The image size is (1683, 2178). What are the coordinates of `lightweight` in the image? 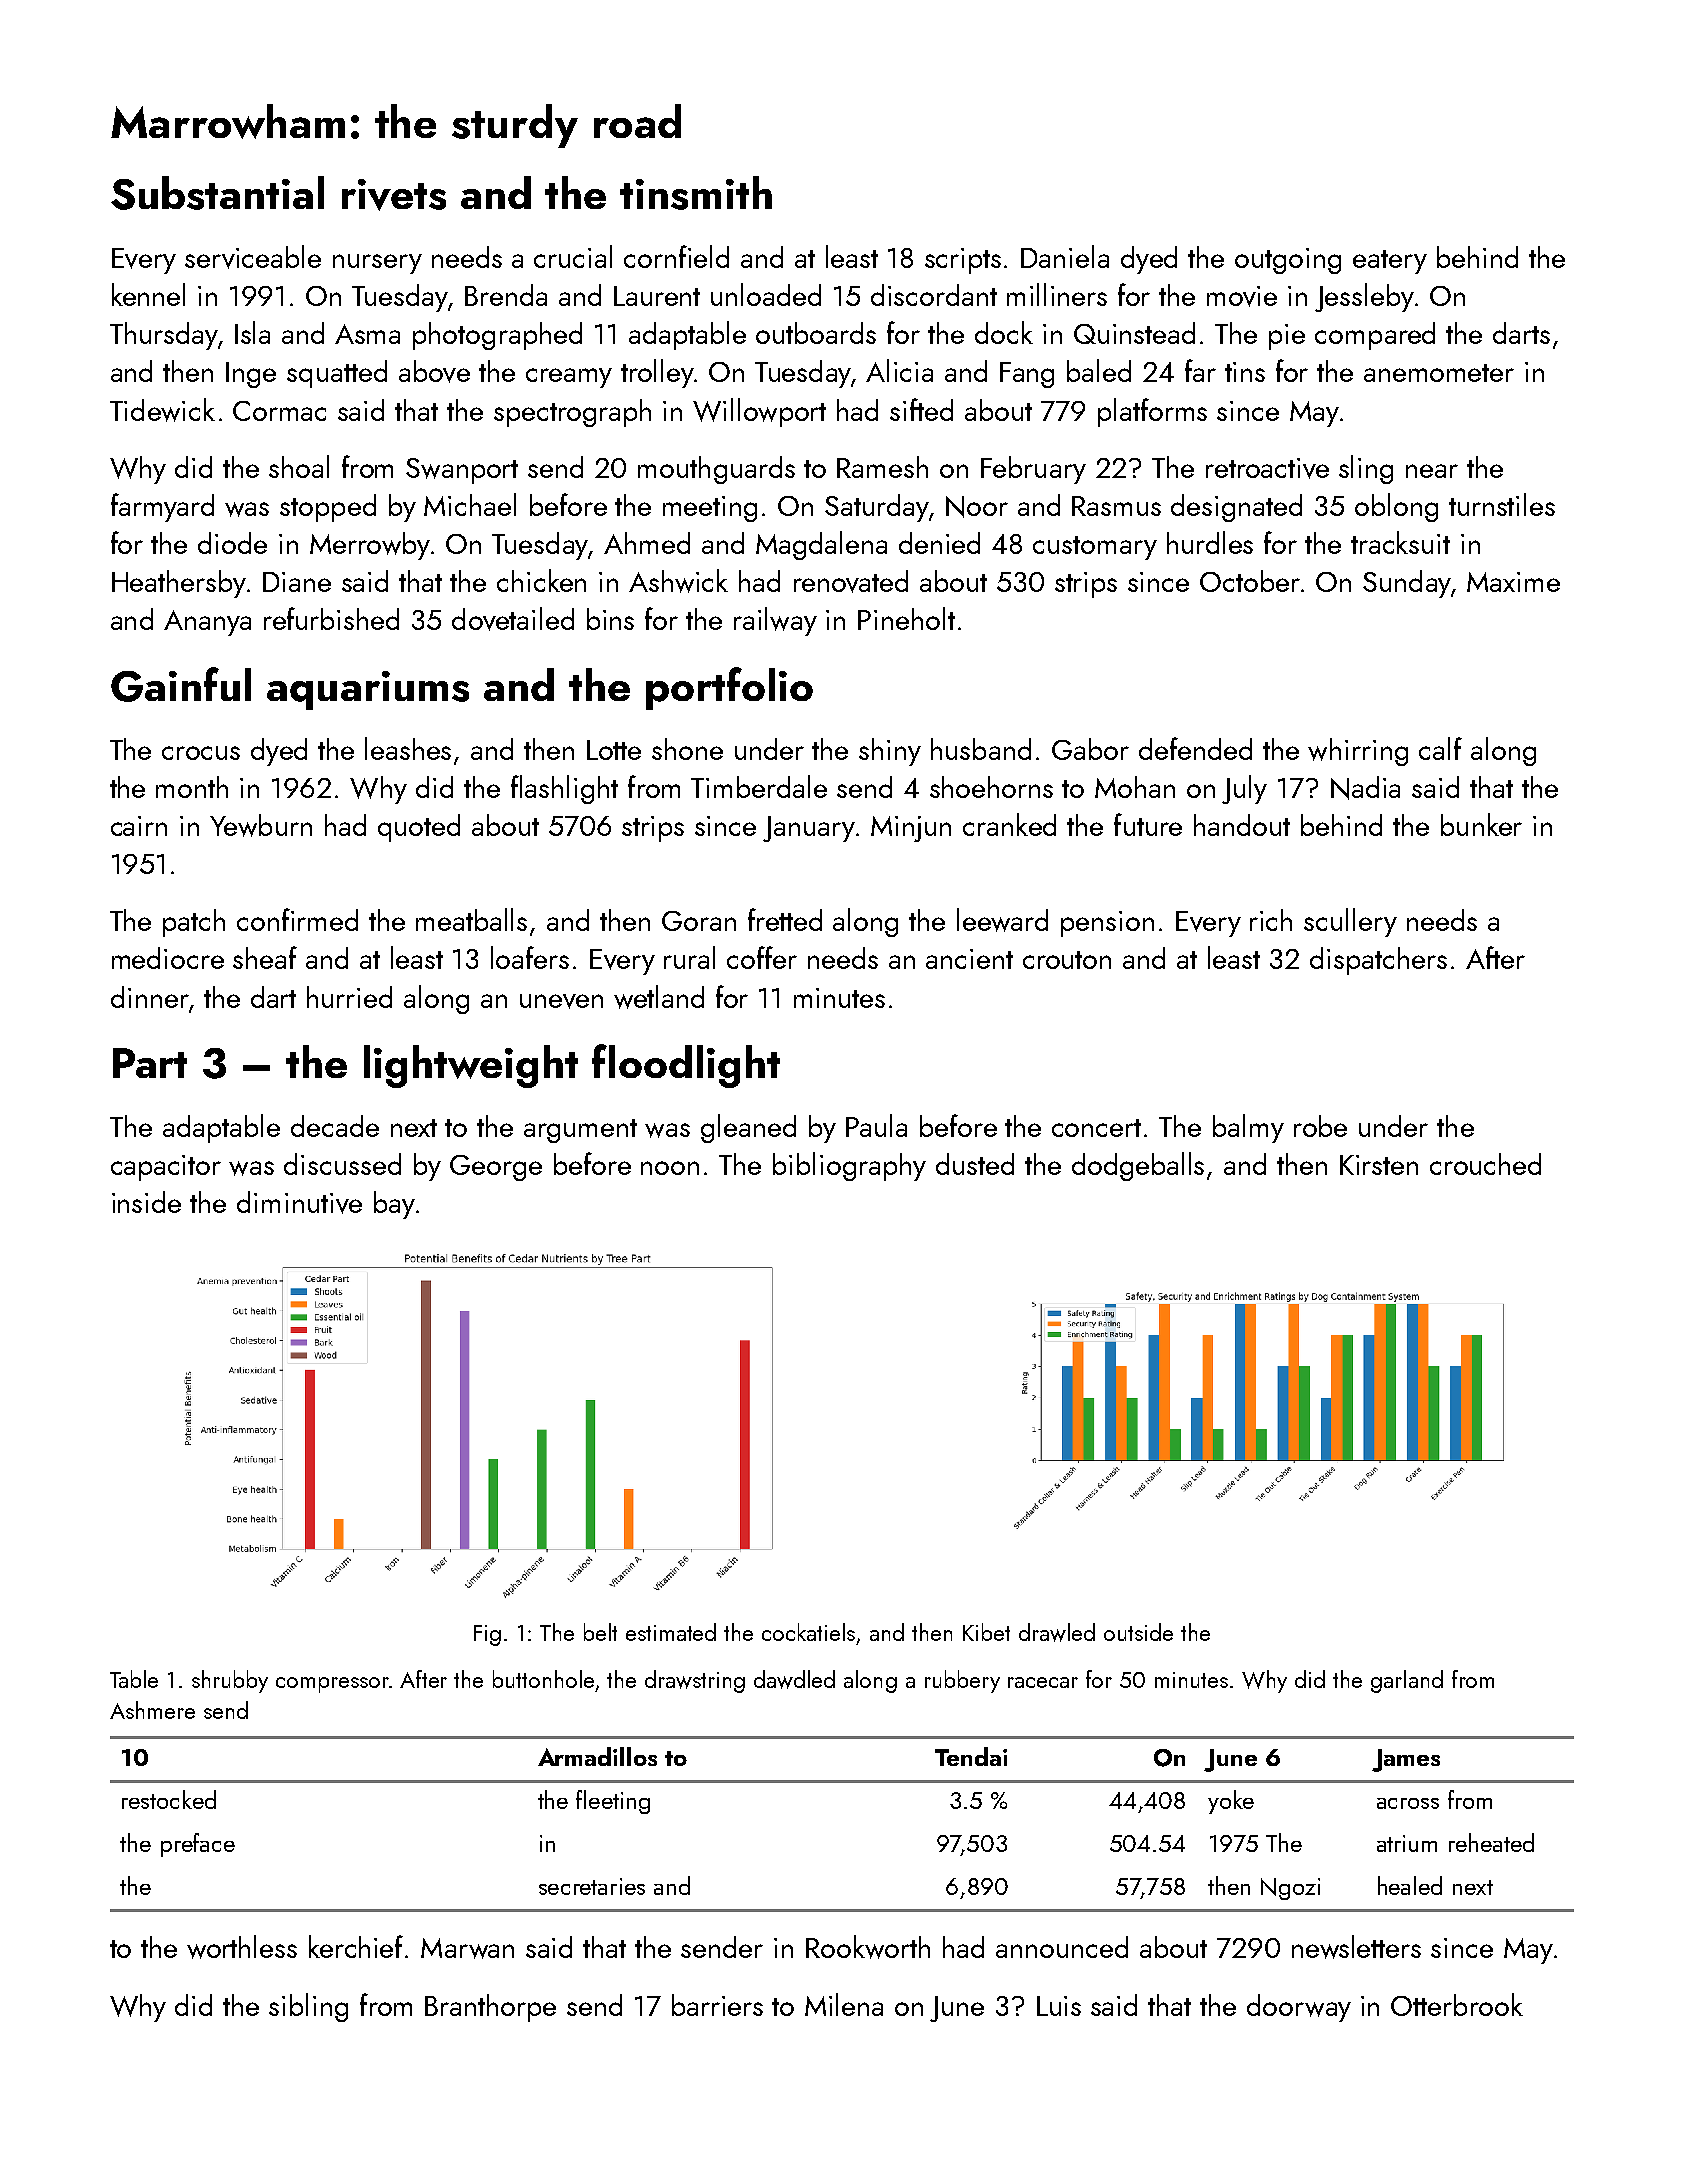 It's located at (471, 1066).
